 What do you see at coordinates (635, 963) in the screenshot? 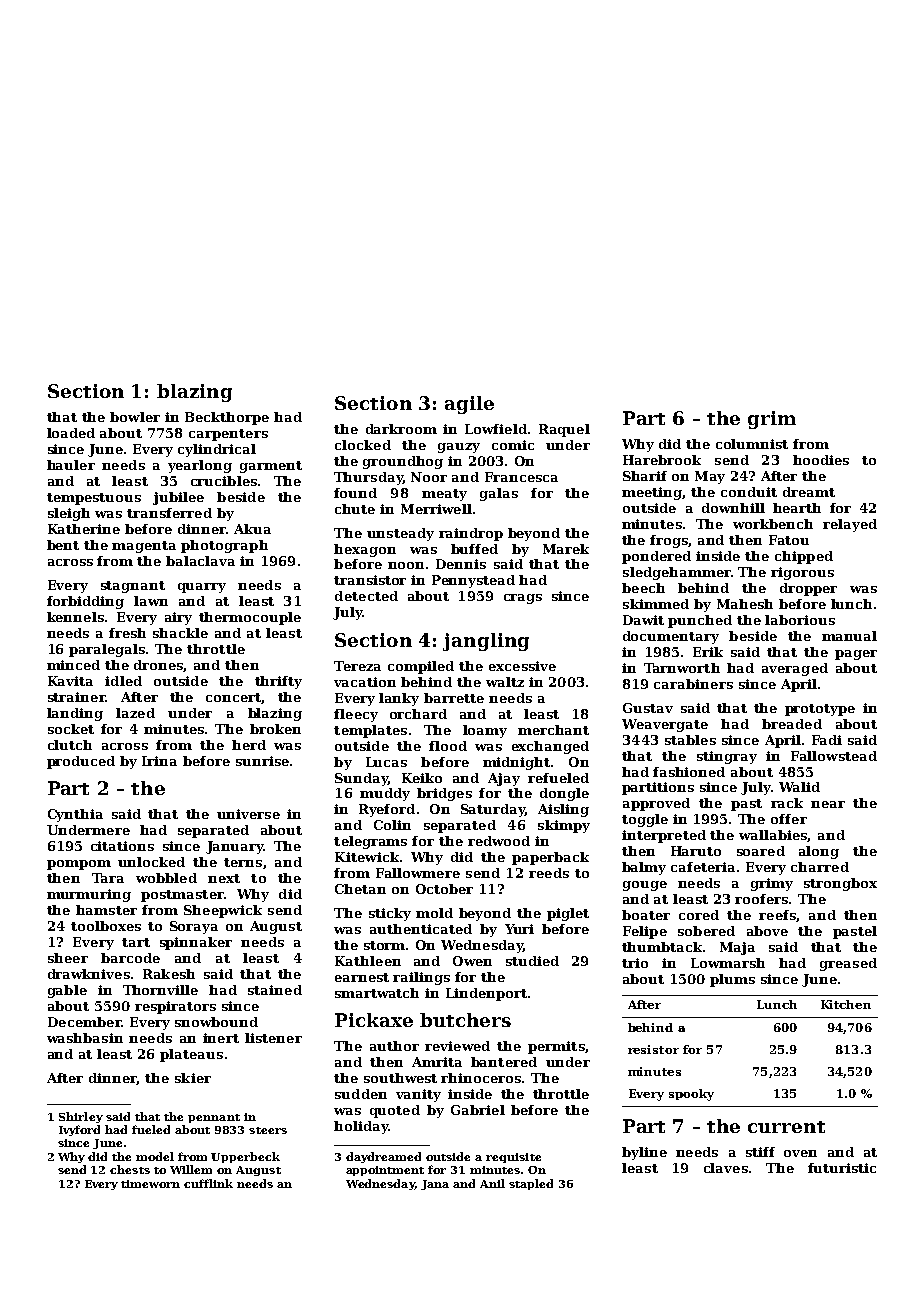
I see `trio` at bounding box center [635, 963].
